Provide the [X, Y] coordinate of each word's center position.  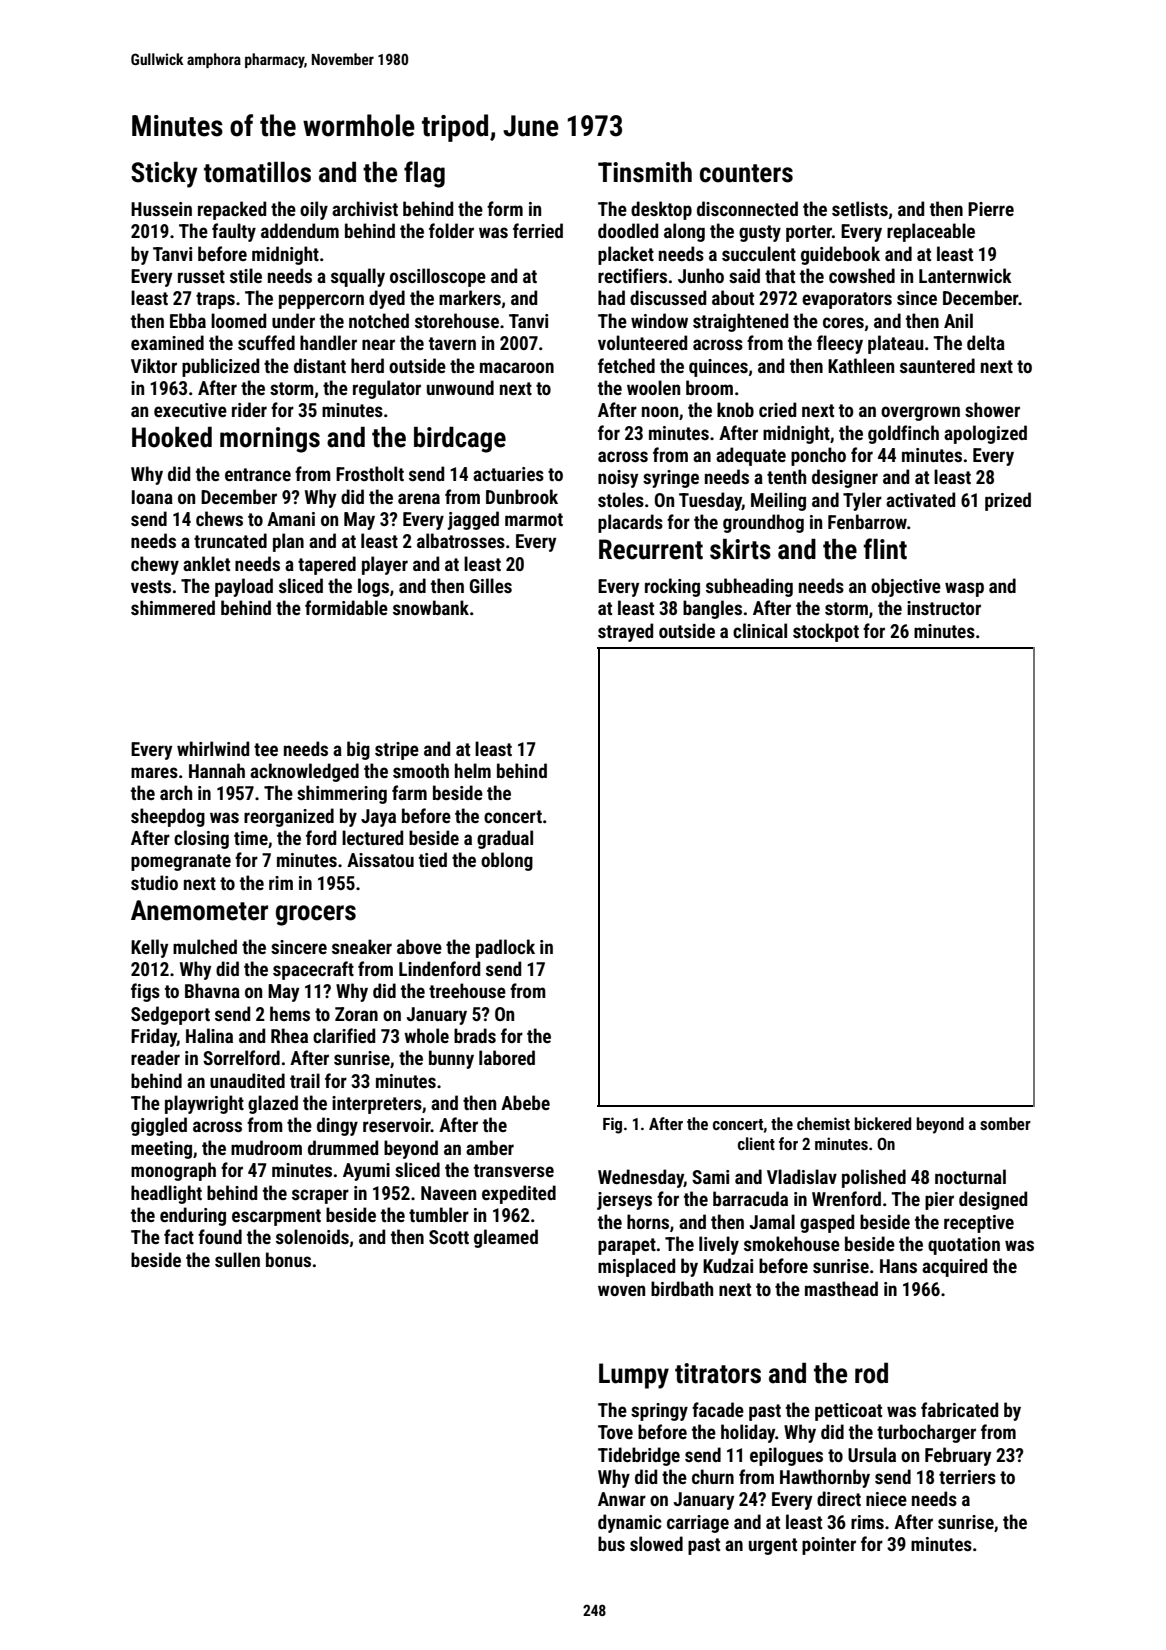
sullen [237, 1259]
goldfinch [903, 434]
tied [433, 859]
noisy [618, 479]
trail [305, 1080]
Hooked [172, 437]
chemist [823, 1123]
